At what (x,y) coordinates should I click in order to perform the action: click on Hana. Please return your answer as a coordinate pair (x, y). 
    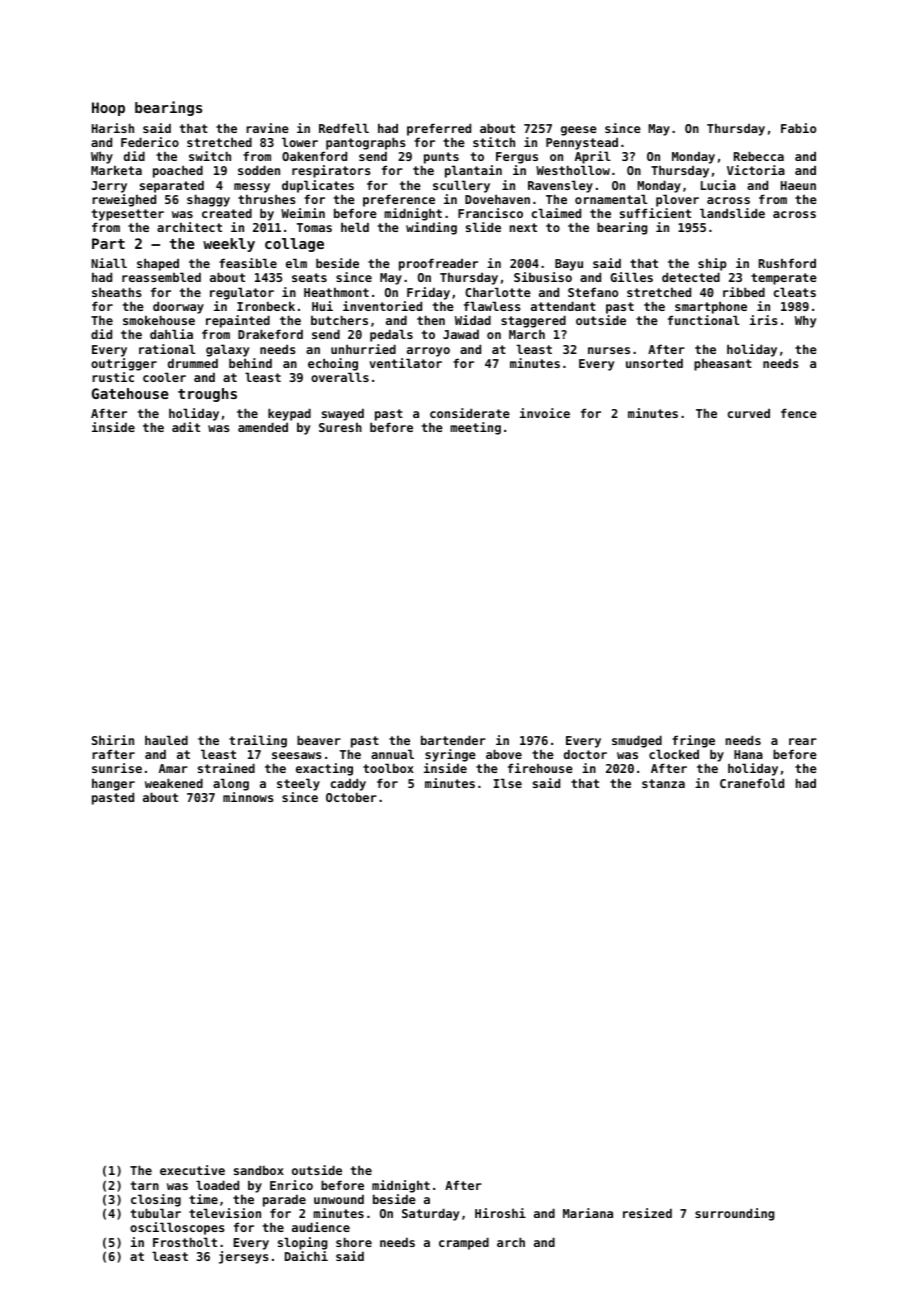
    Looking at the image, I should click on (748, 754).
